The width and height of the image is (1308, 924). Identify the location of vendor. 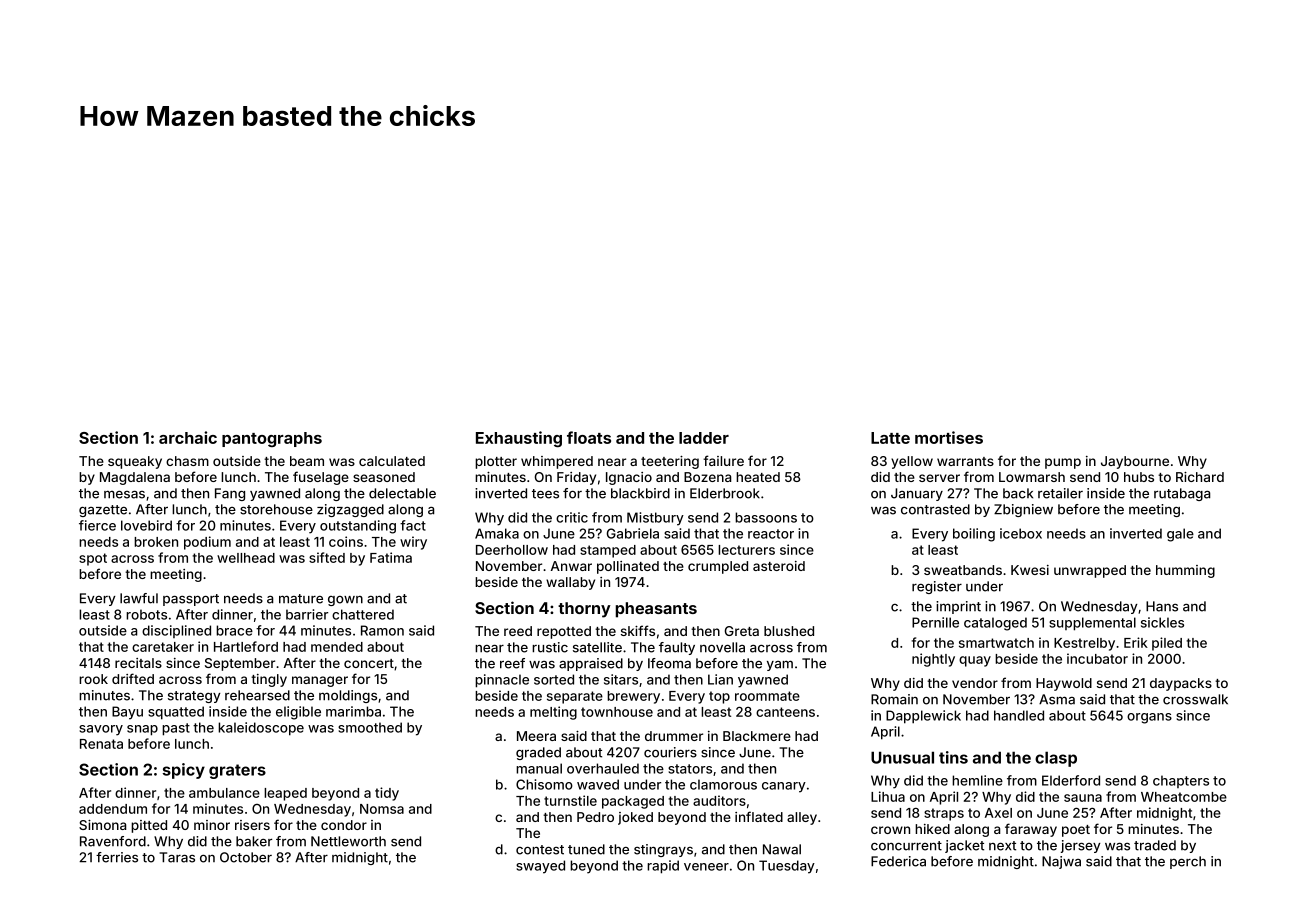
(975, 683).
